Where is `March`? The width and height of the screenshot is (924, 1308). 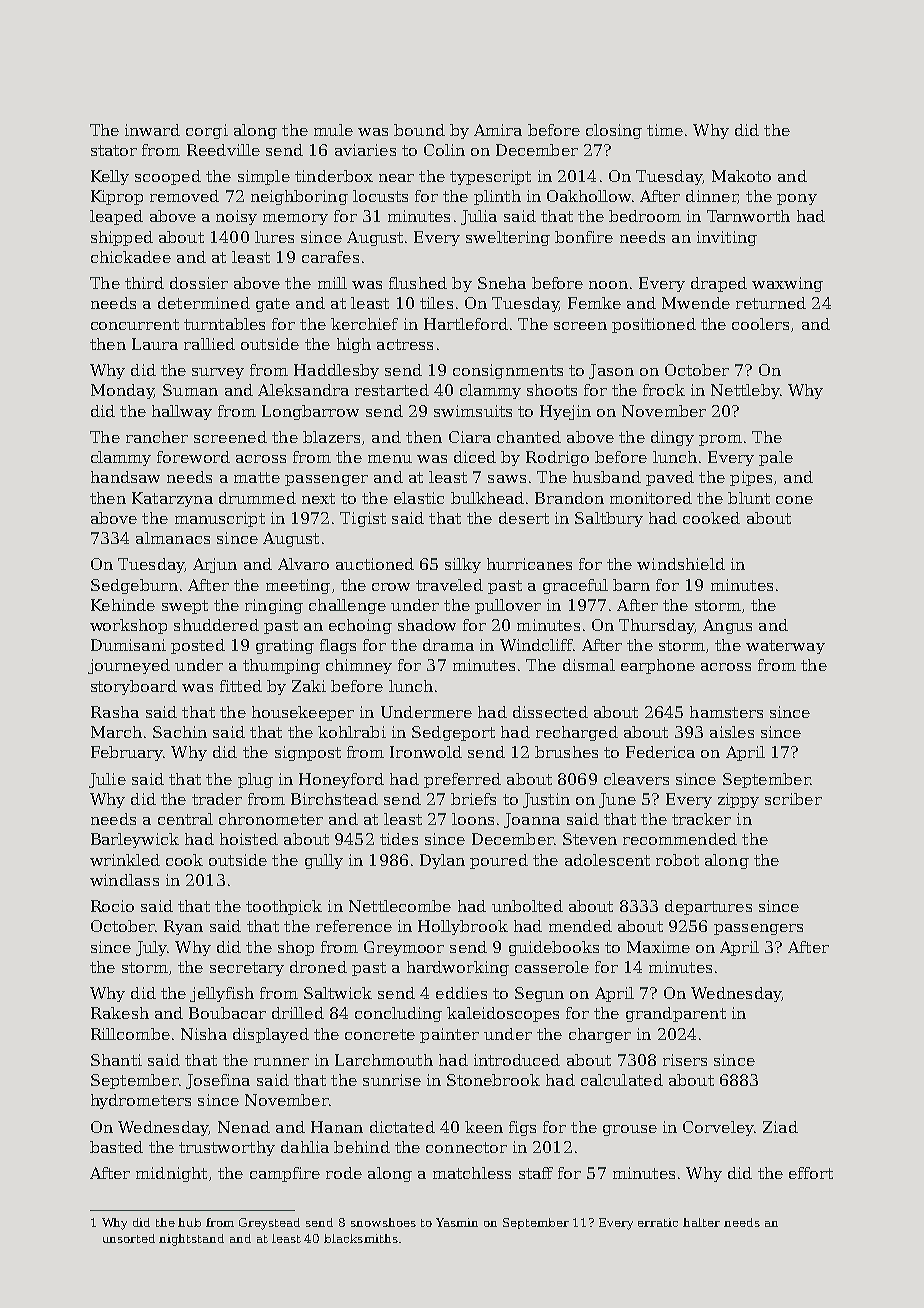 March is located at coordinates (116, 732).
